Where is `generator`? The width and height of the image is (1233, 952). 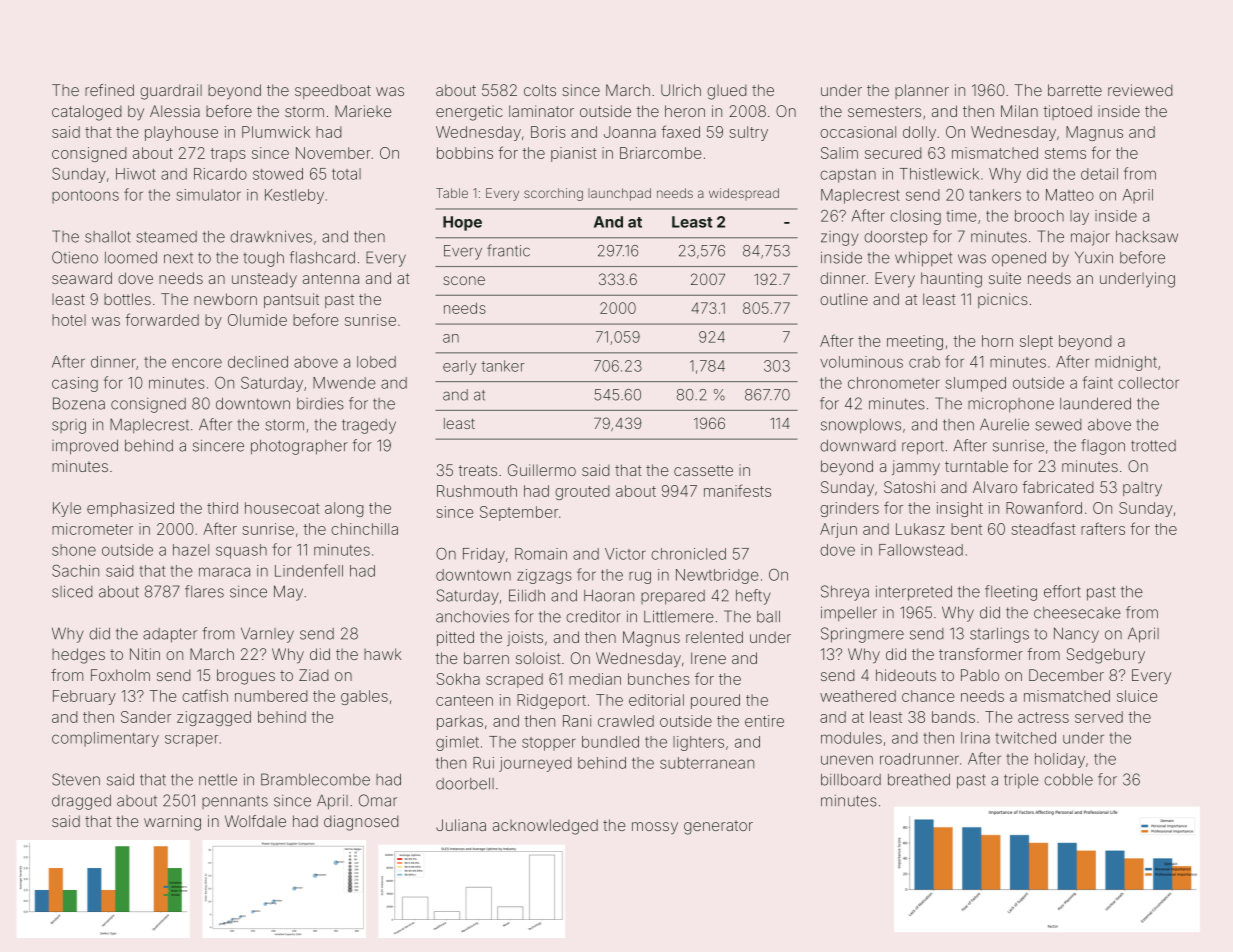
generator is located at coordinates (718, 827).
